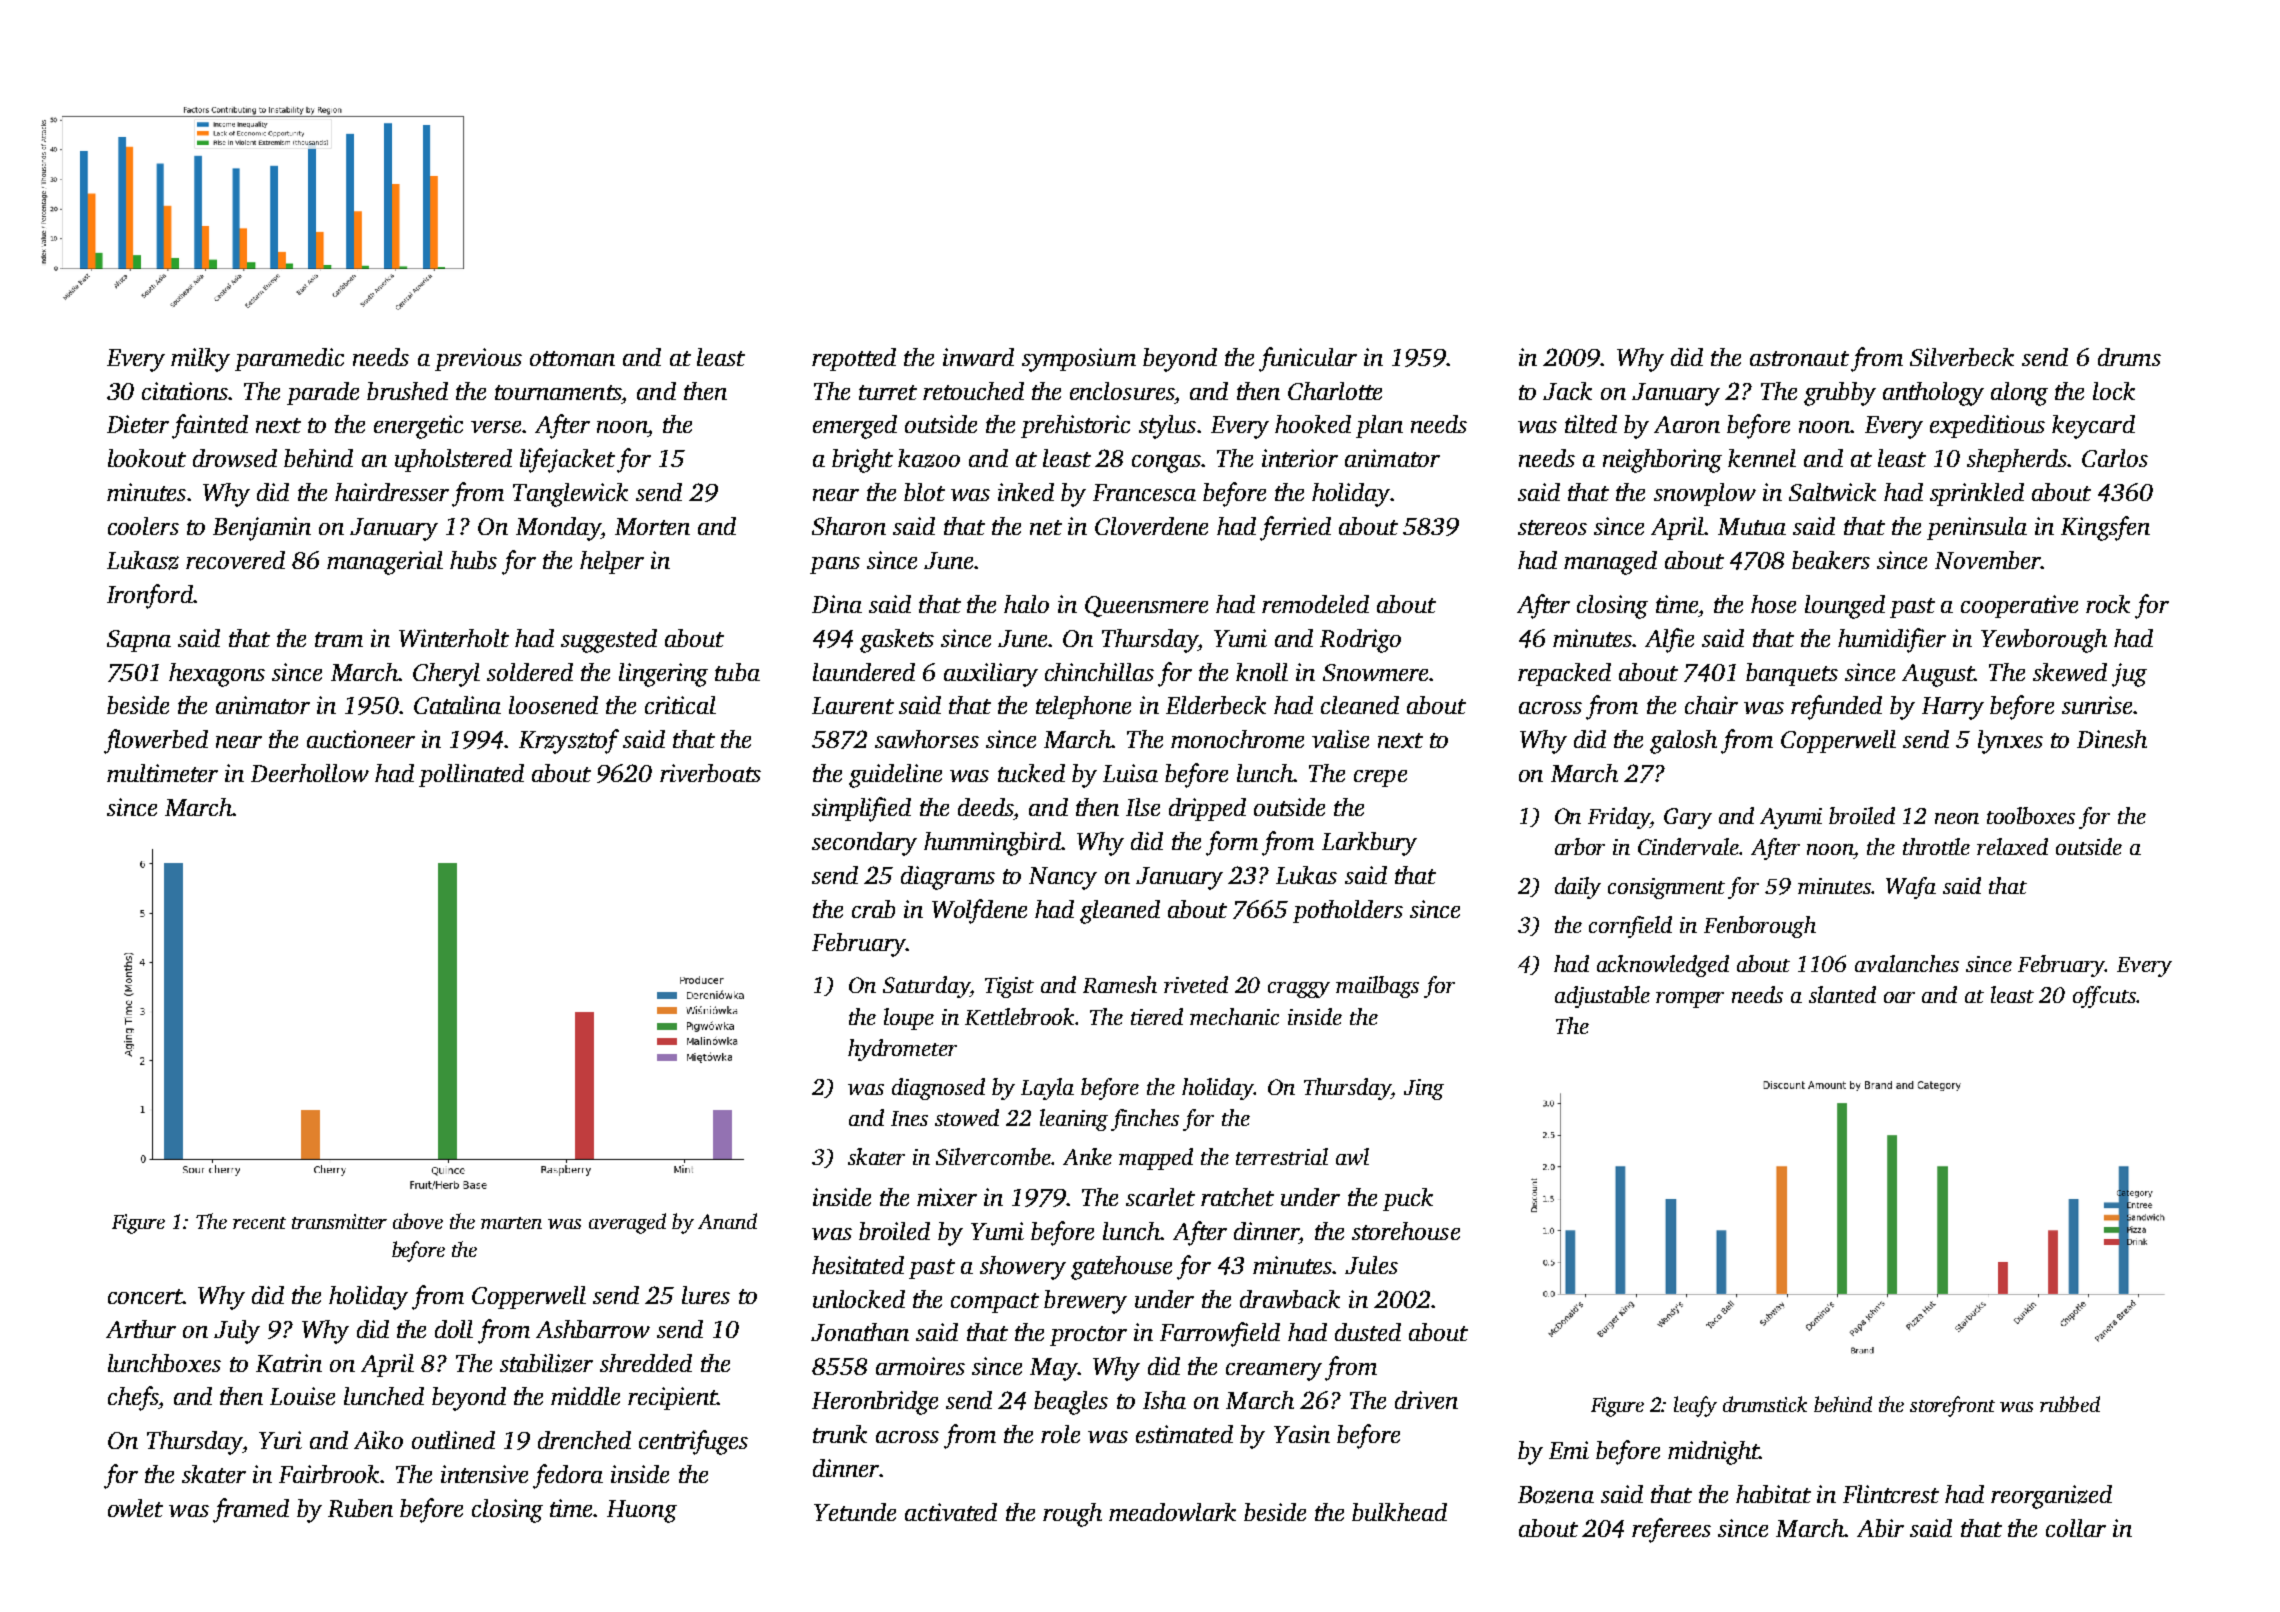 This screenshot has height=1612, width=2280. Describe the element at coordinates (1380, 778) in the screenshot. I see `crepe` at that location.
